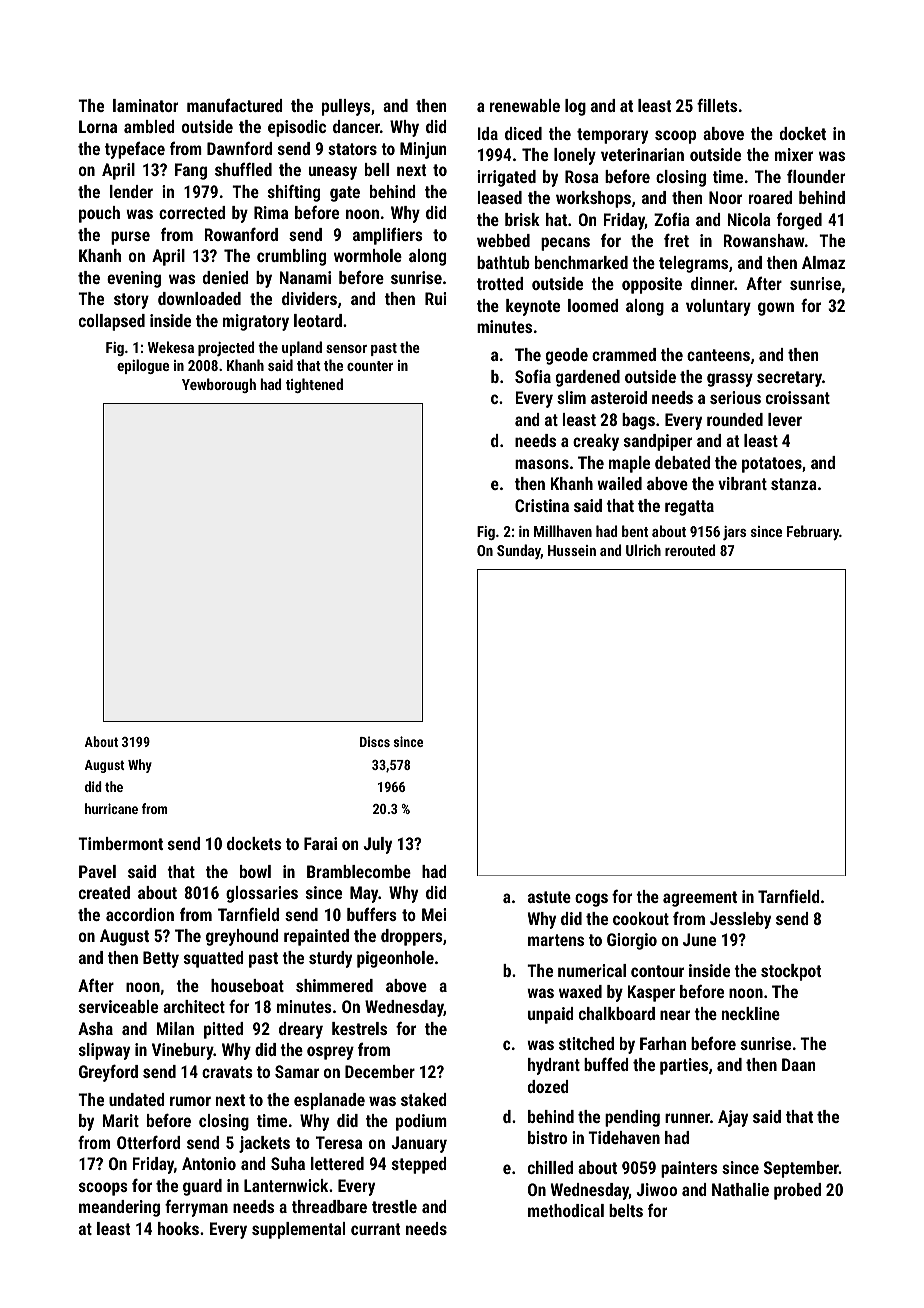 The width and height of the screenshot is (924, 1308). Describe the element at coordinates (797, 1191) in the screenshot. I see `probed` at that location.
